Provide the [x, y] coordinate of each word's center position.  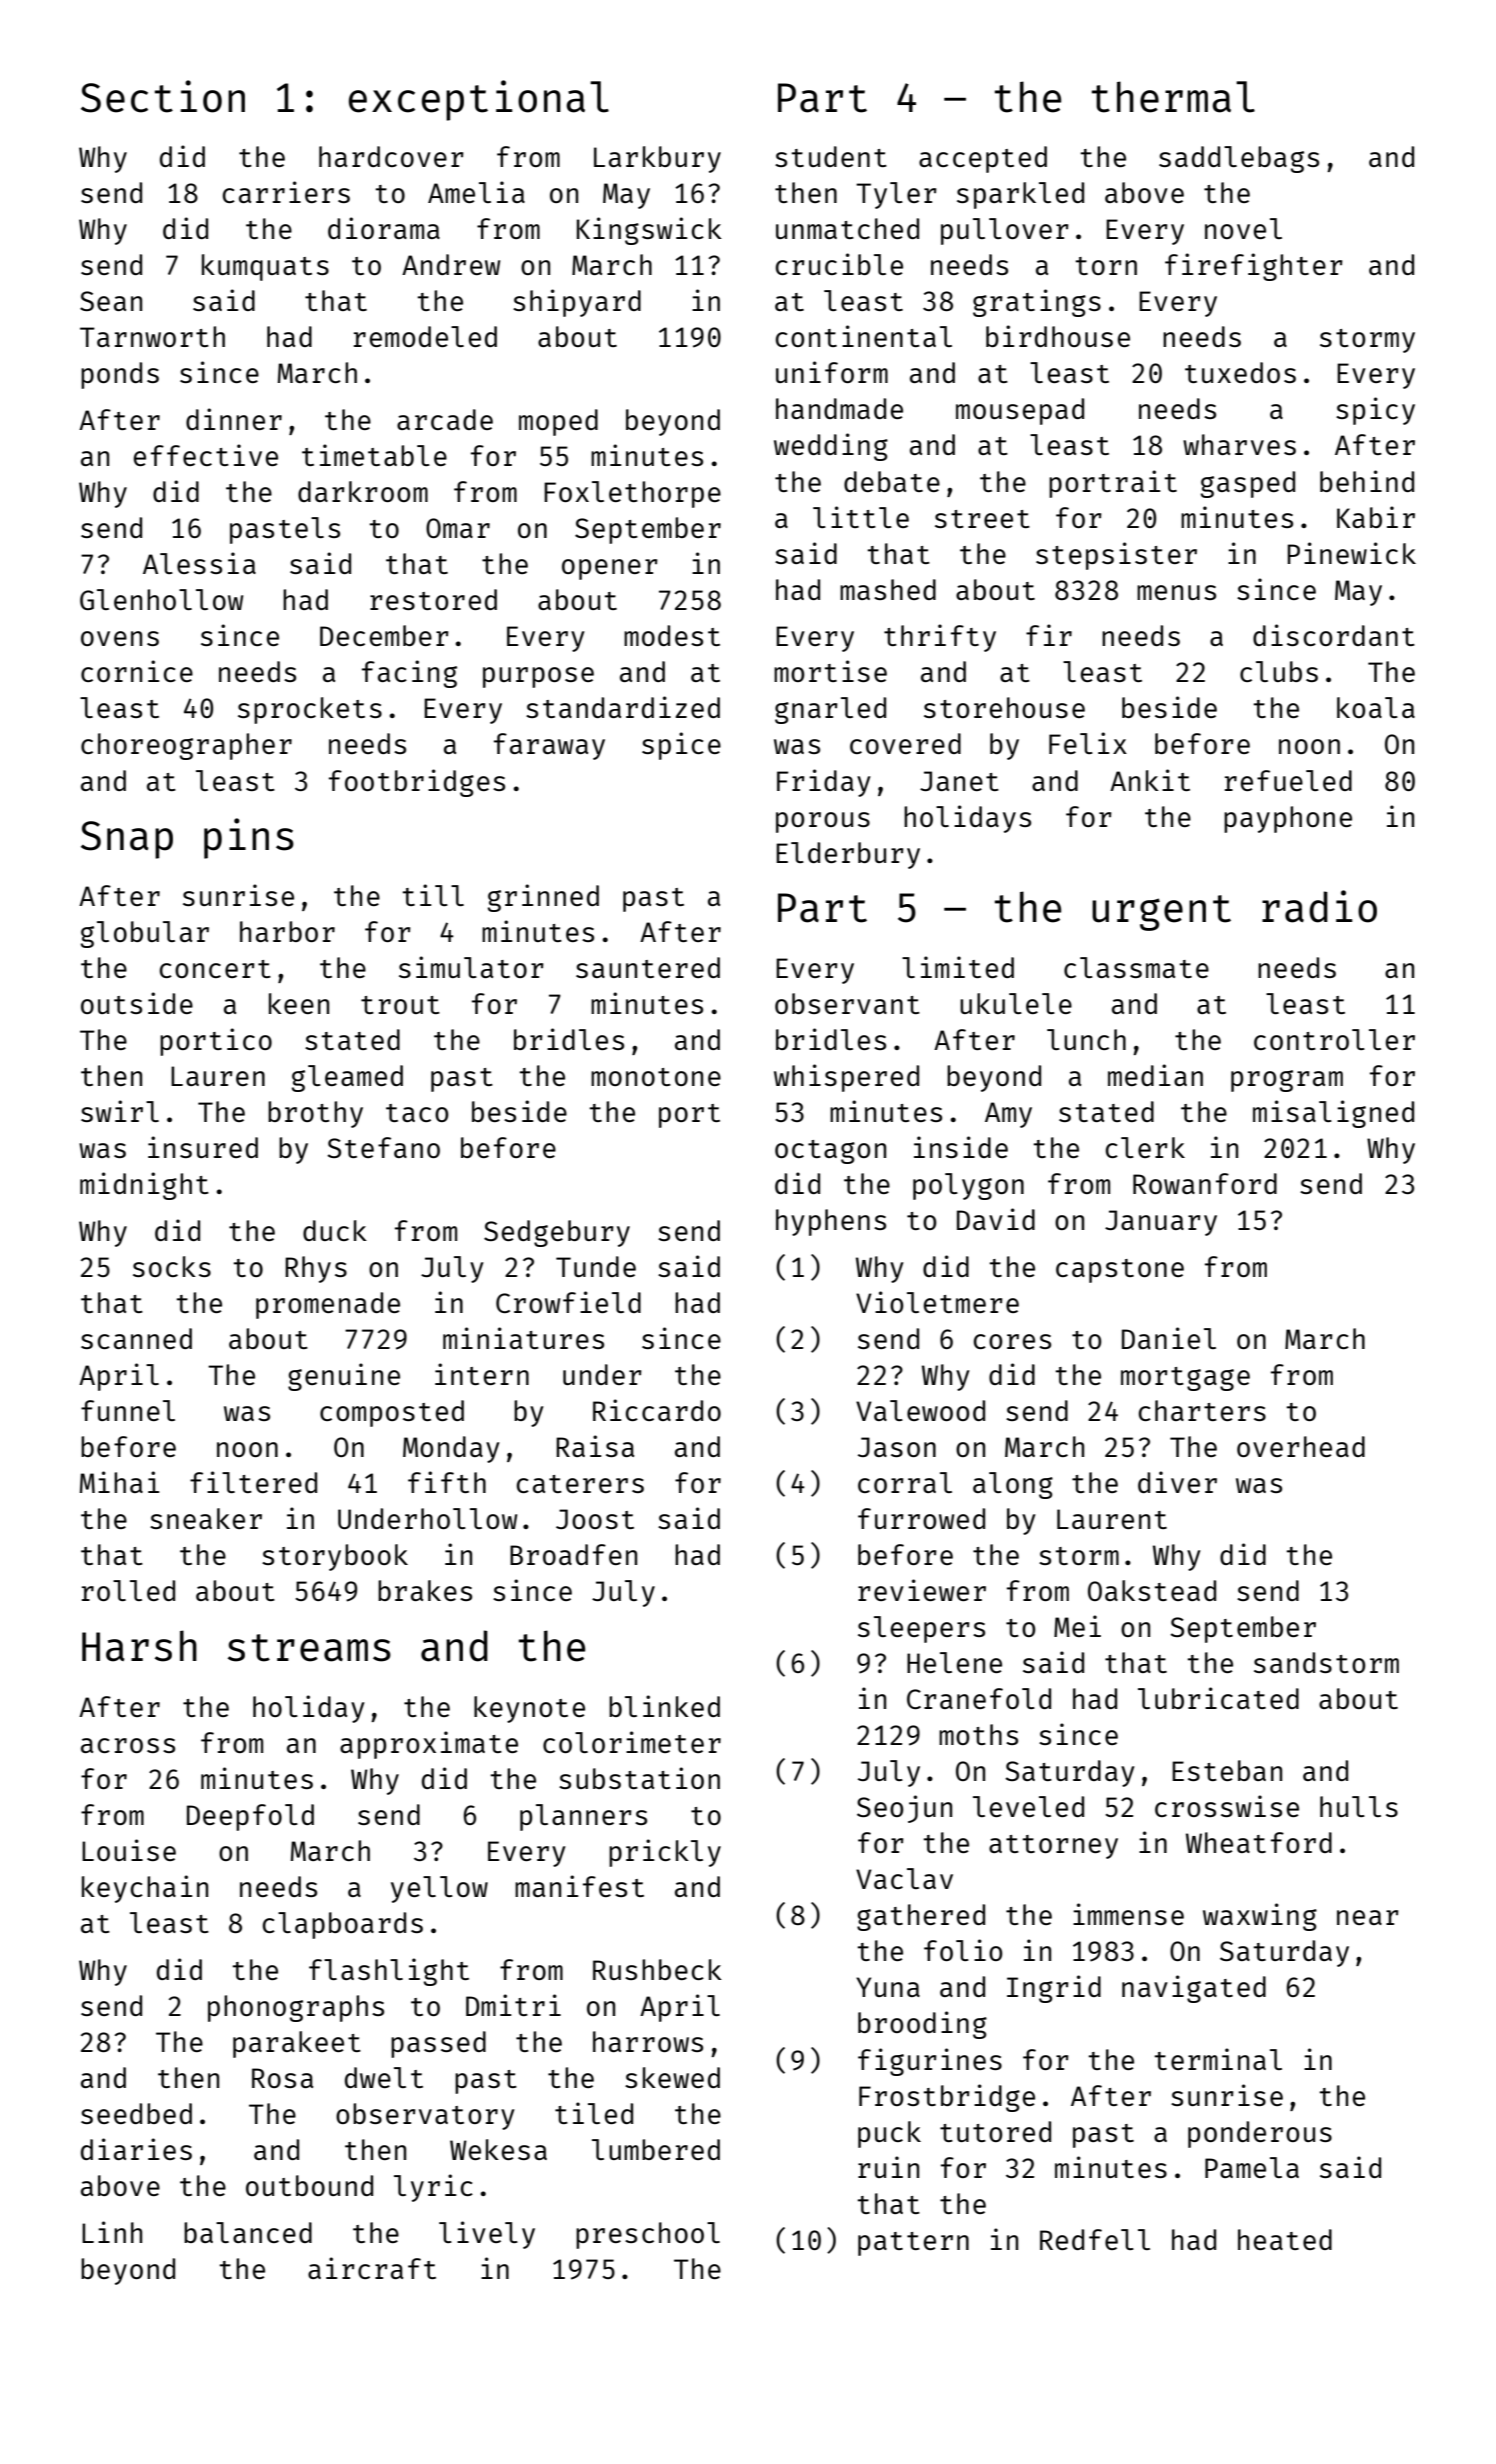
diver [1177, 1482]
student [831, 156]
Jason [897, 1447]
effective [206, 455]
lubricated [1218, 1698]
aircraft [372, 2268]
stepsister [1116, 556]
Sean [111, 301]
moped [558, 422]
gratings [1037, 303]
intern [482, 1374]
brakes [425, 1590]
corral [905, 1482]
